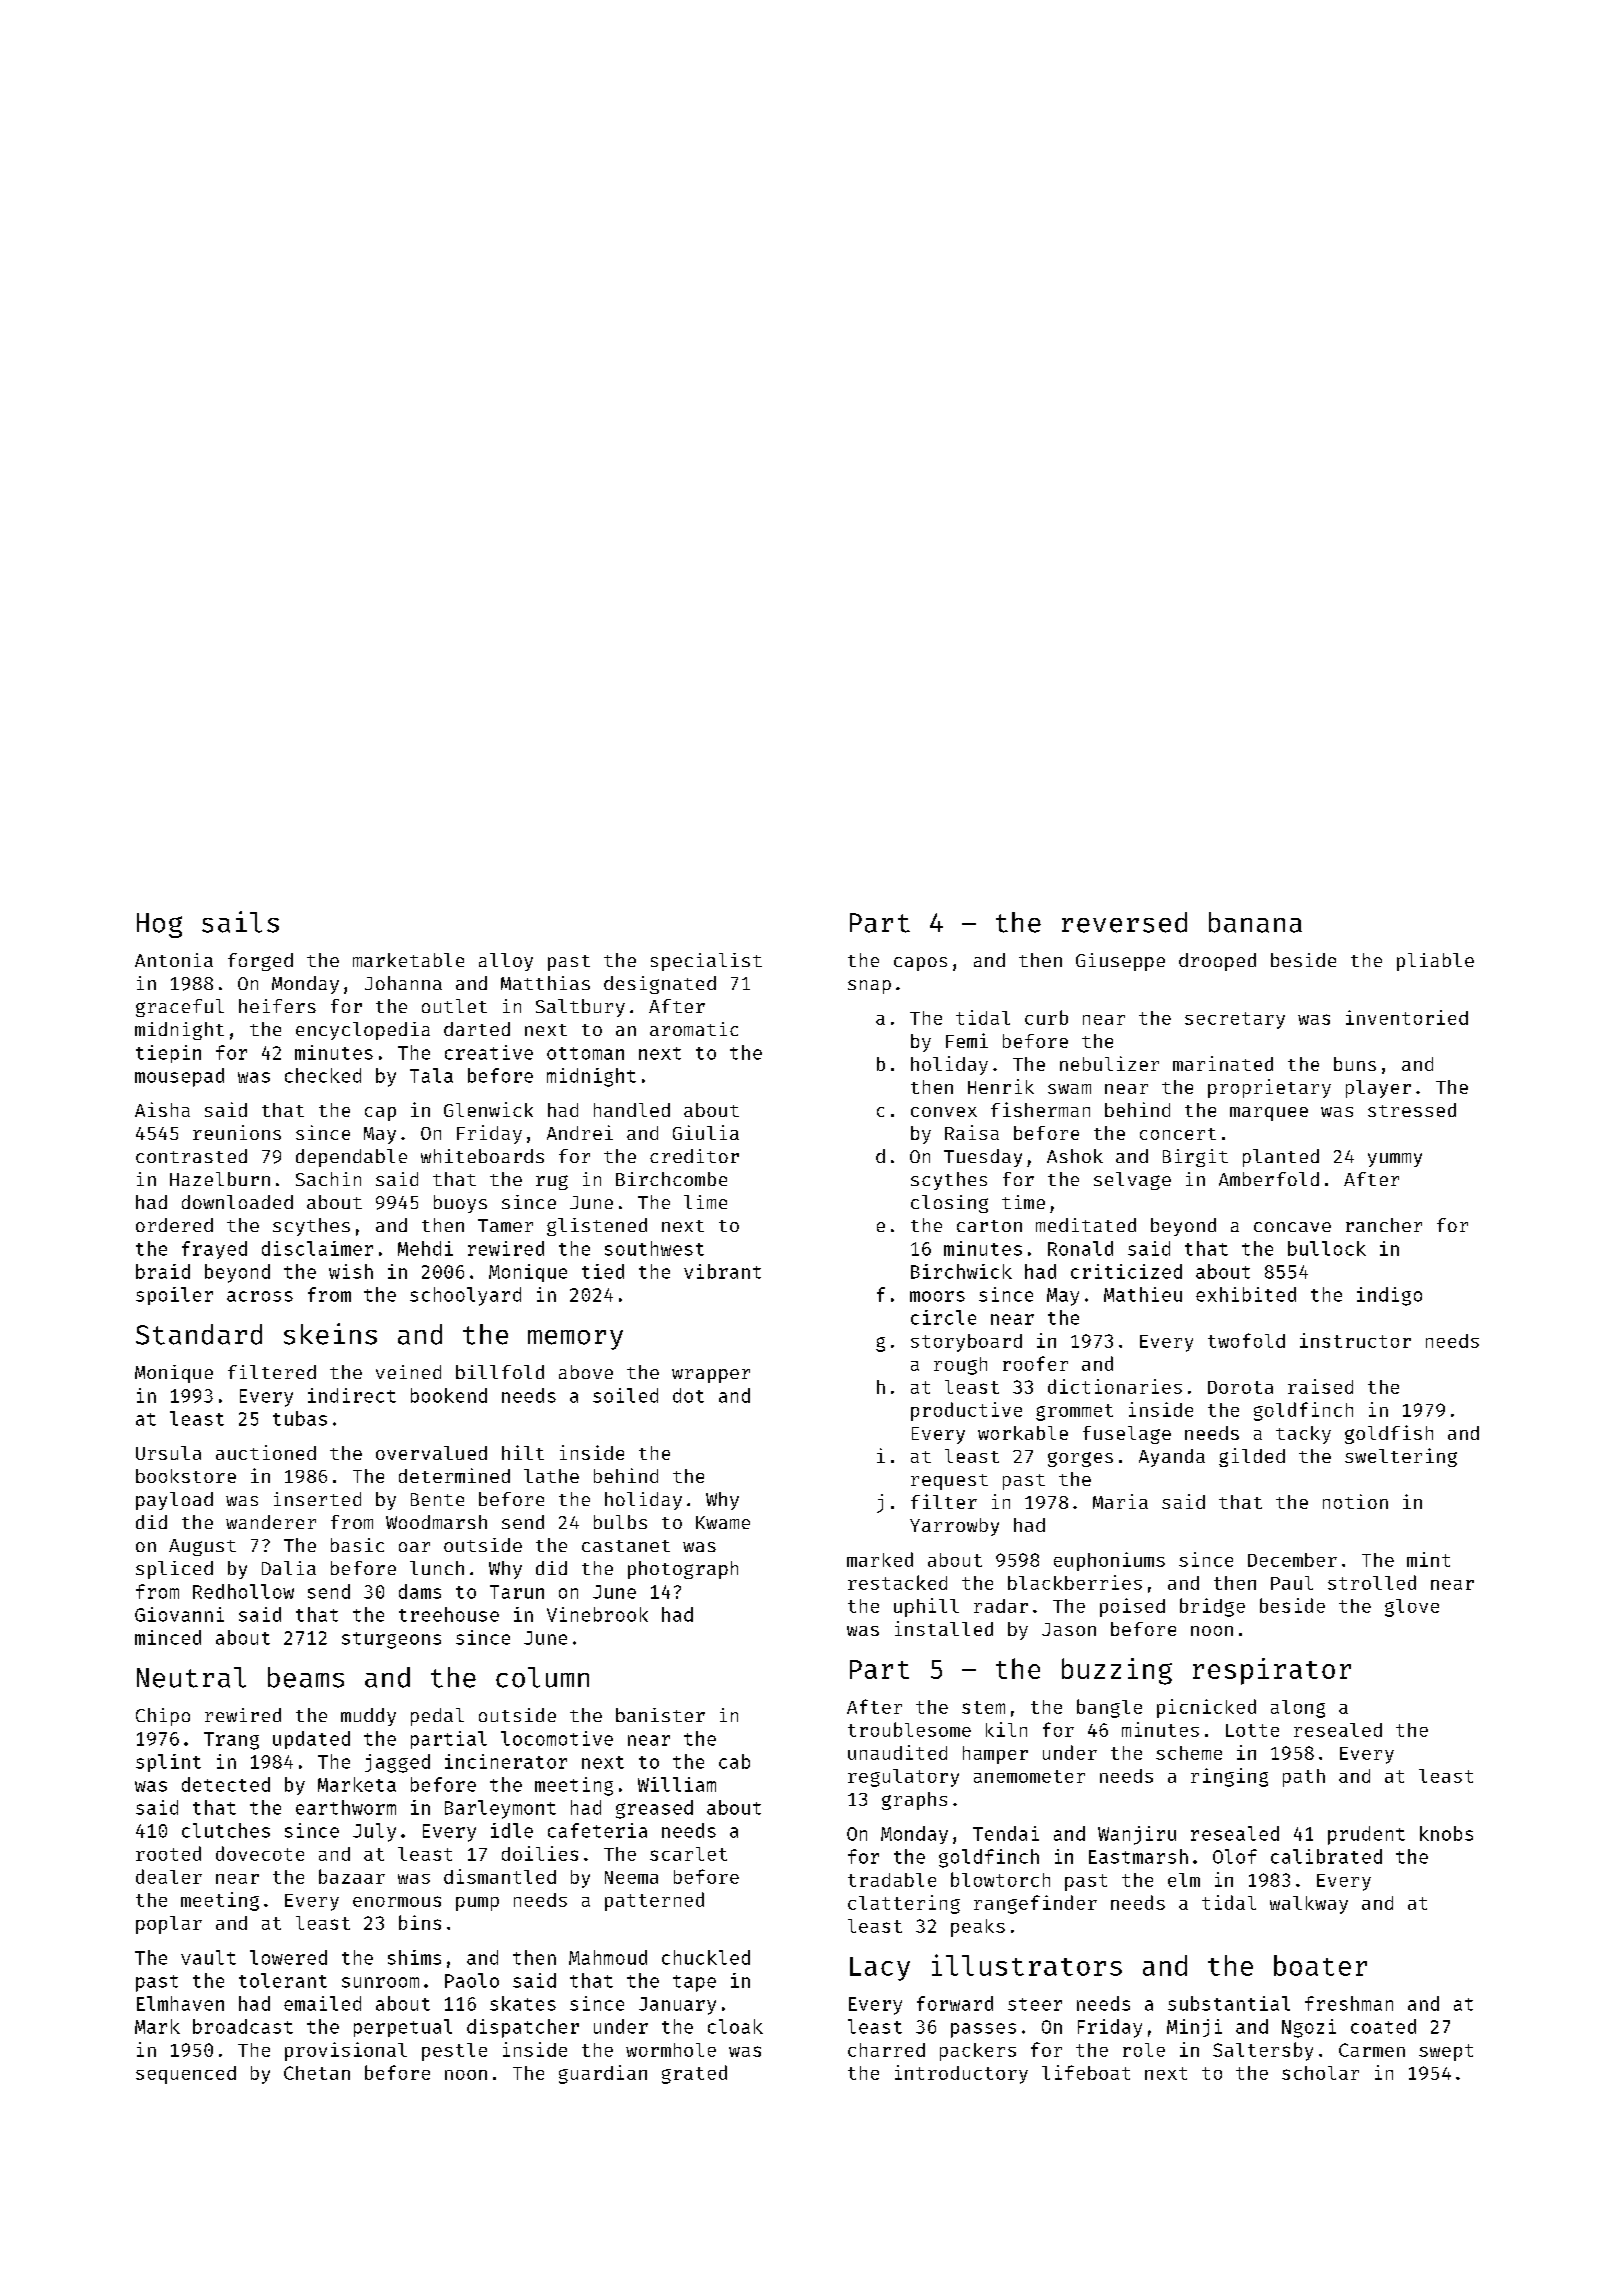  I want to click on illustrators, so click(1027, 1965).
